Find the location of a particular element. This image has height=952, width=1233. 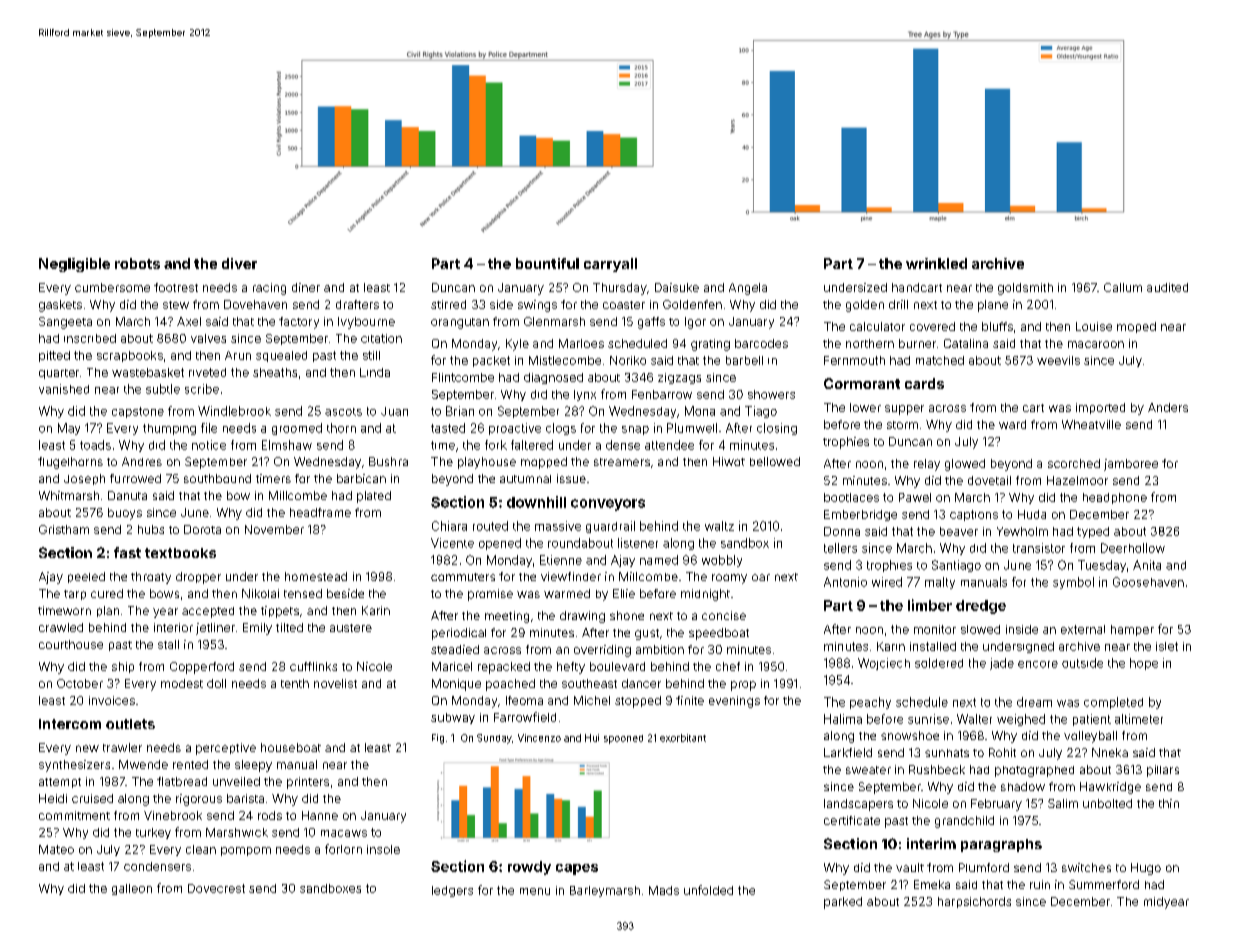

exorbitant is located at coordinates (683, 738).
